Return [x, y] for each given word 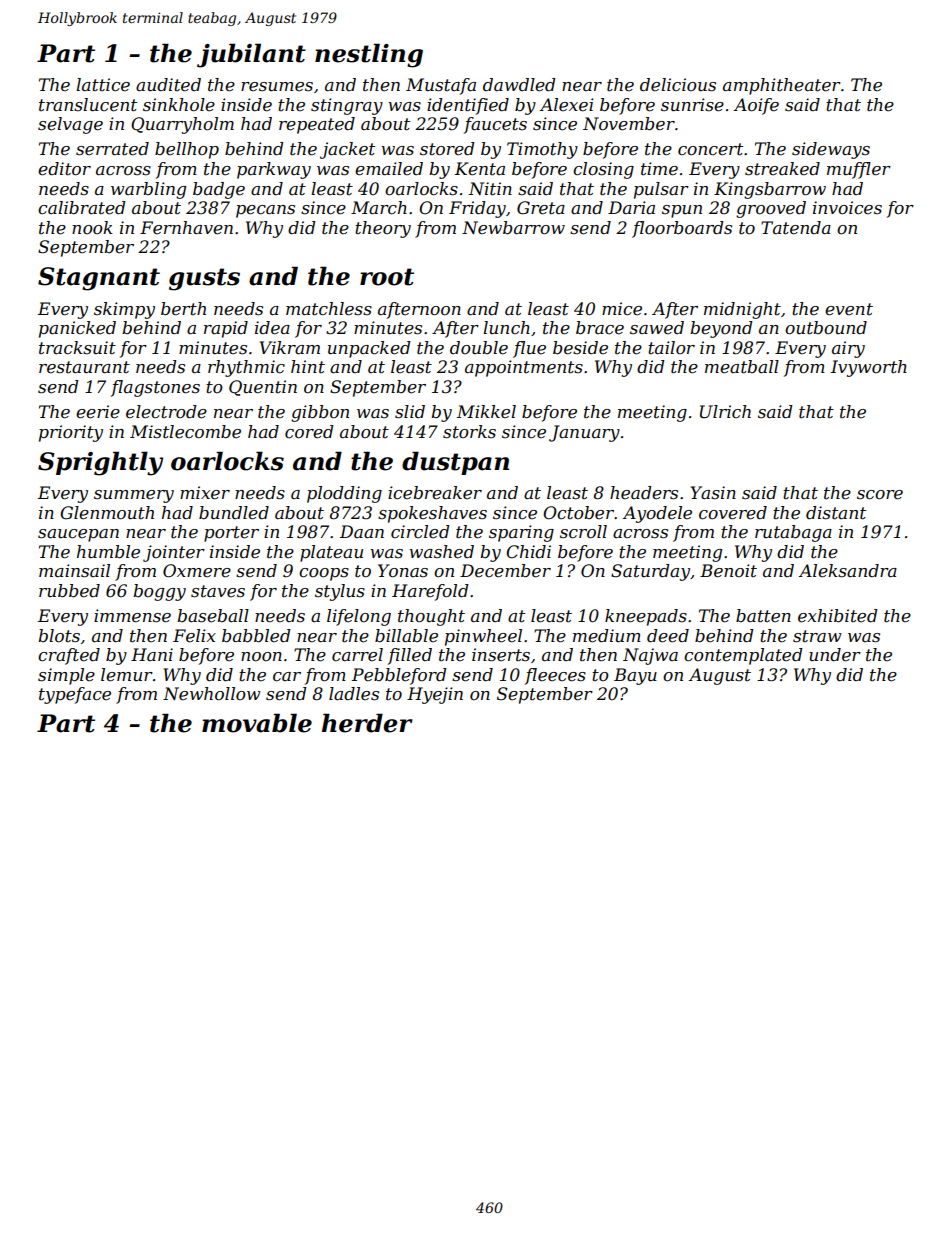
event [849, 309]
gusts [204, 279]
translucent [88, 105]
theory [383, 229]
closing [603, 170]
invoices [847, 208]
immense [132, 616]
